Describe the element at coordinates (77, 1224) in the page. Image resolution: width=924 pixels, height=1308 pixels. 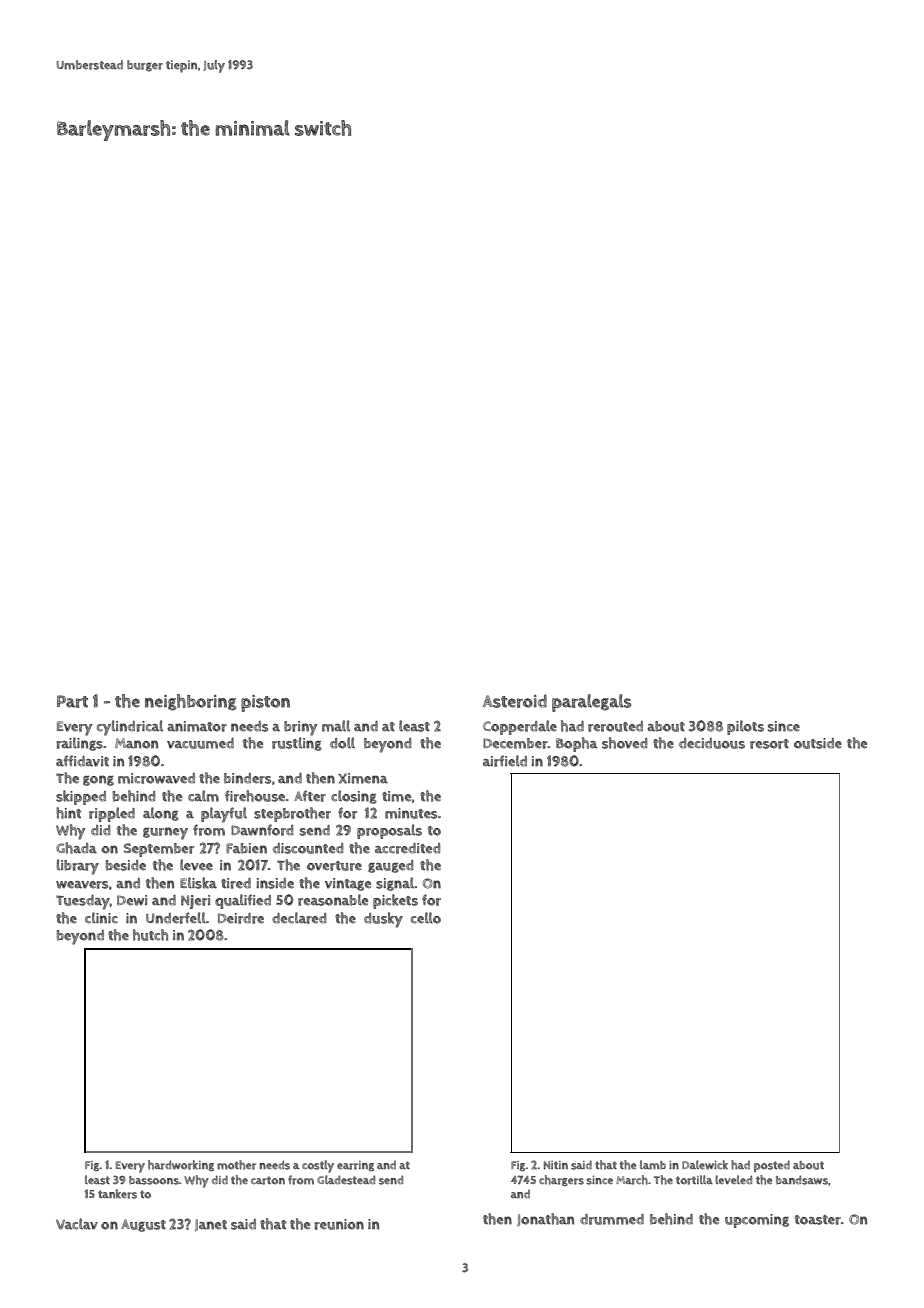
I see `Vaclav` at that location.
